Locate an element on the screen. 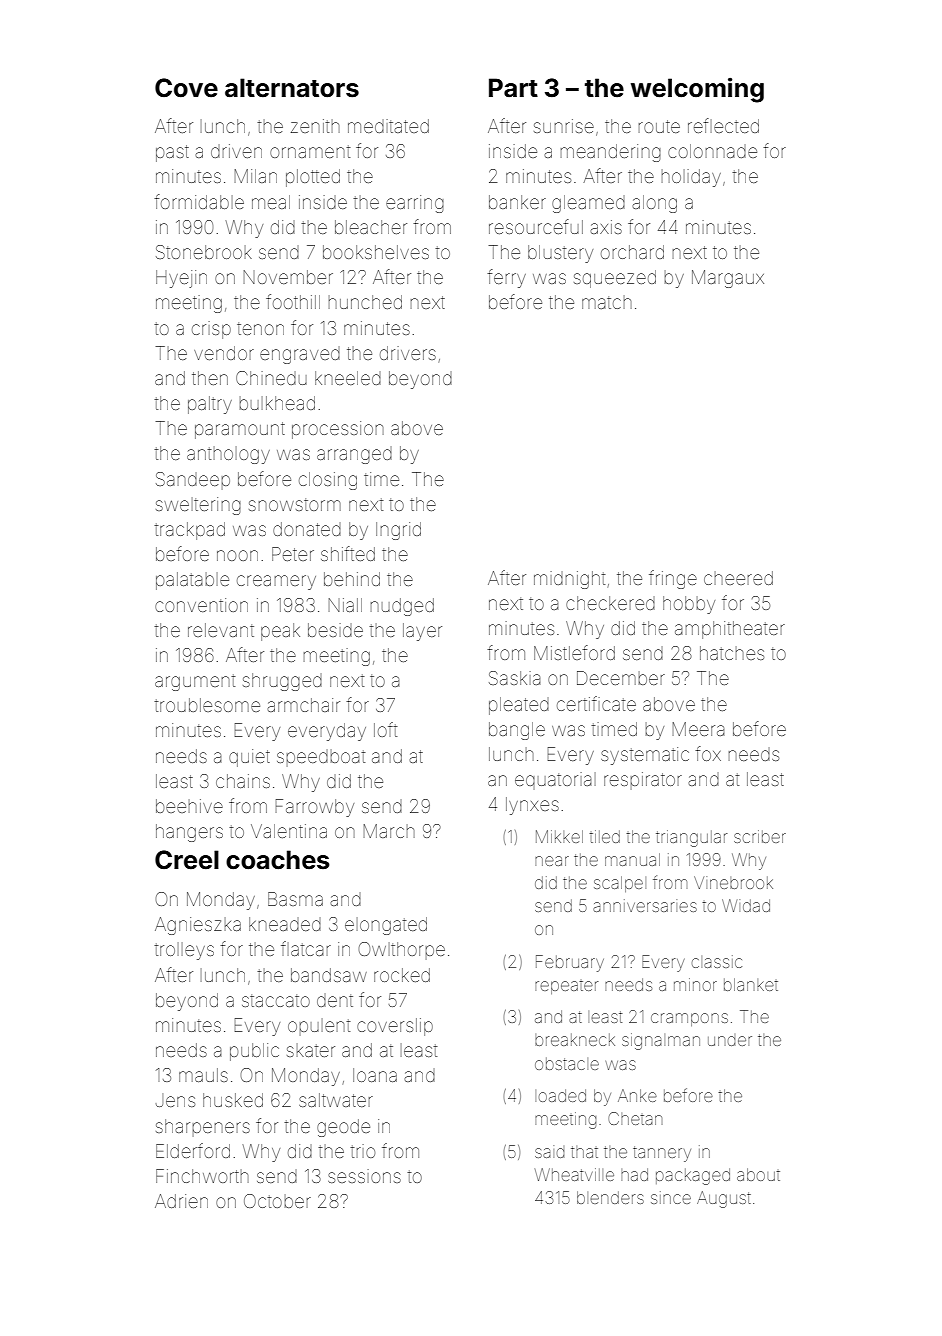 The width and height of the screenshot is (942, 1336). alternators is located at coordinates (292, 88).
